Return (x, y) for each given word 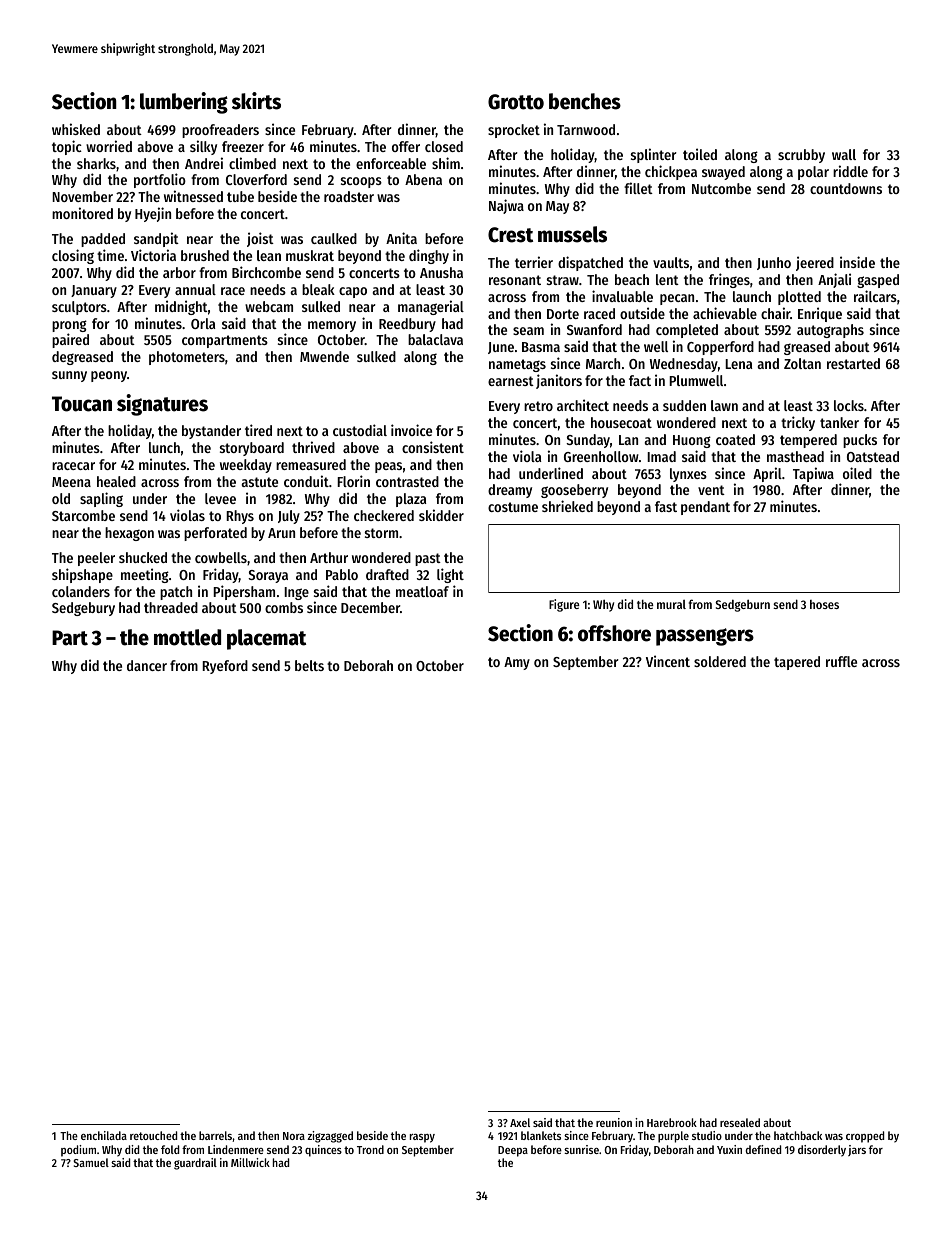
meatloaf (422, 591)
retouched (153, 1135)
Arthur (329, 557)
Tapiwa (813, 474)
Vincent (668, 661)
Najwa (506, 206)
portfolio (160, 180)
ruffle (841, 661)
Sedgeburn (742, 605)
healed (116, 481)
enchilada (104, 1135)
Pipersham (244, 592)
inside (857, 262)
